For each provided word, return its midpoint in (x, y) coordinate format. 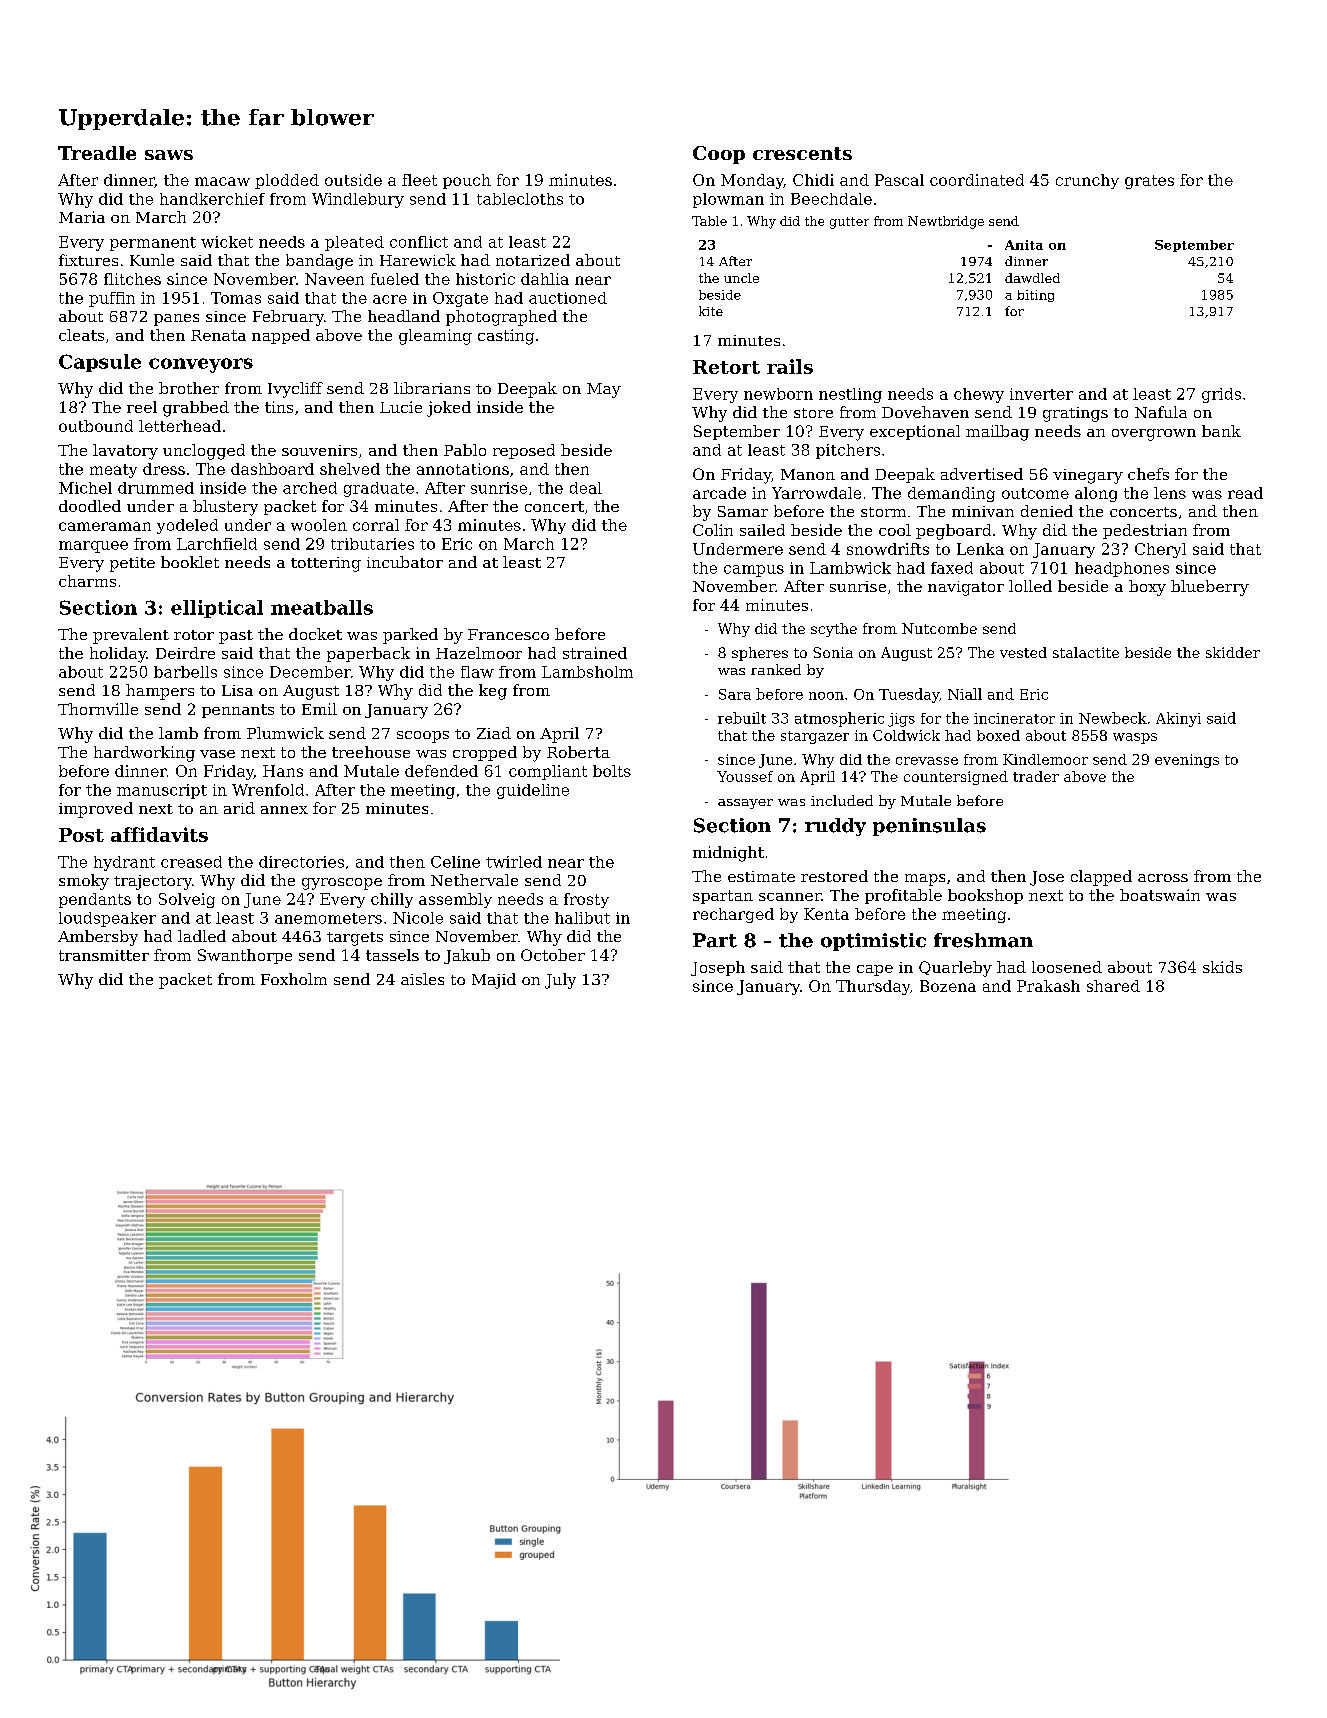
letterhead (180, 426)
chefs (1148, 474)
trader (1036, 776)
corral (376, 525)
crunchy (1087, 181)
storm (883, 512)
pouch (467, 181)
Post (81, 835)
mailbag (997, 433)
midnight (728, 854)
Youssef (745, 776)
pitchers (848, 451)
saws (169, 155)
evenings (1187, 761)
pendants (95, 900)
